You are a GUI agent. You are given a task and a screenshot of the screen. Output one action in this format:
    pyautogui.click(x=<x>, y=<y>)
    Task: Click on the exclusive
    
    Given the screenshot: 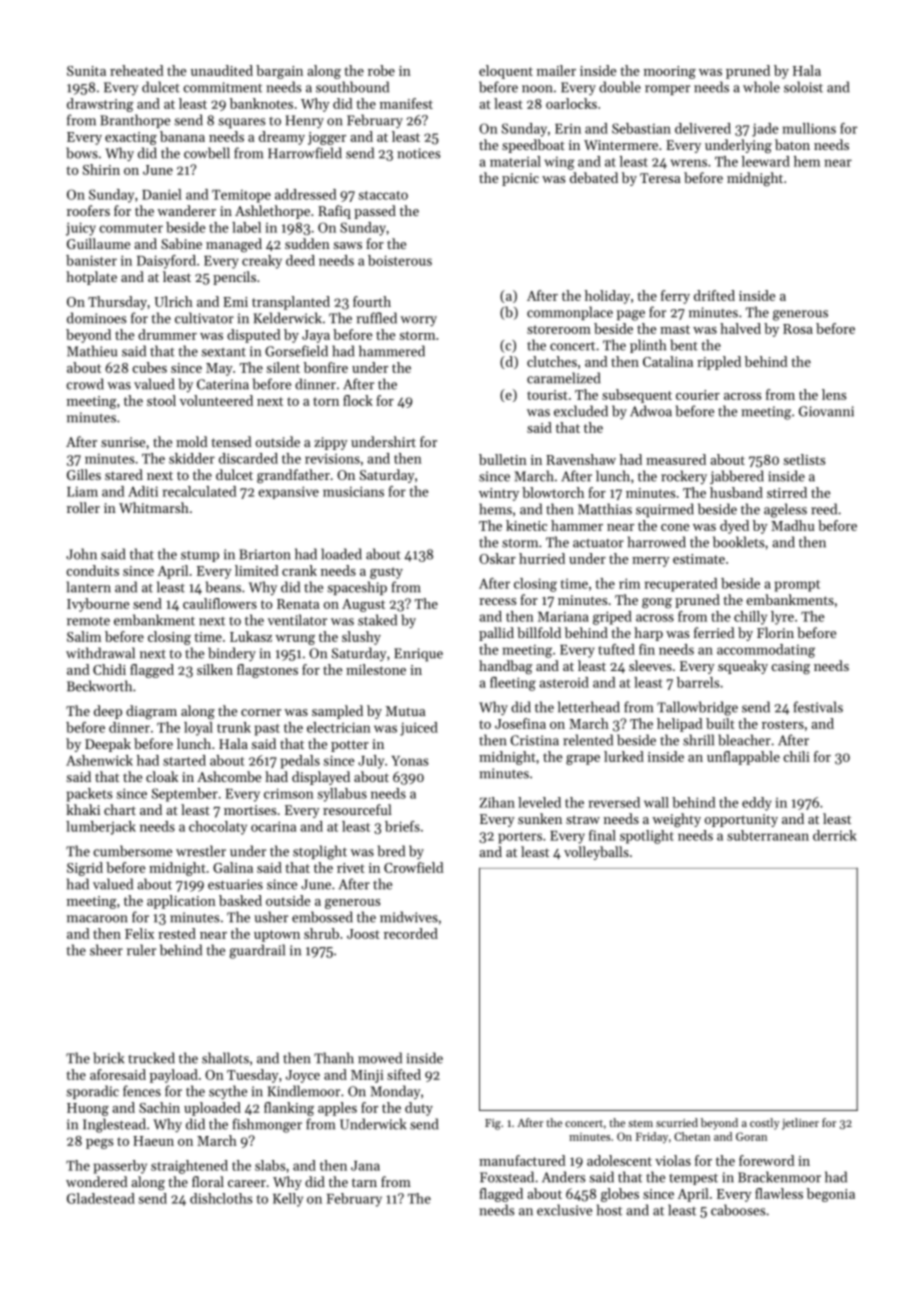 What is the action you would take?
    pyautogui.click(x=564, y=1210)
